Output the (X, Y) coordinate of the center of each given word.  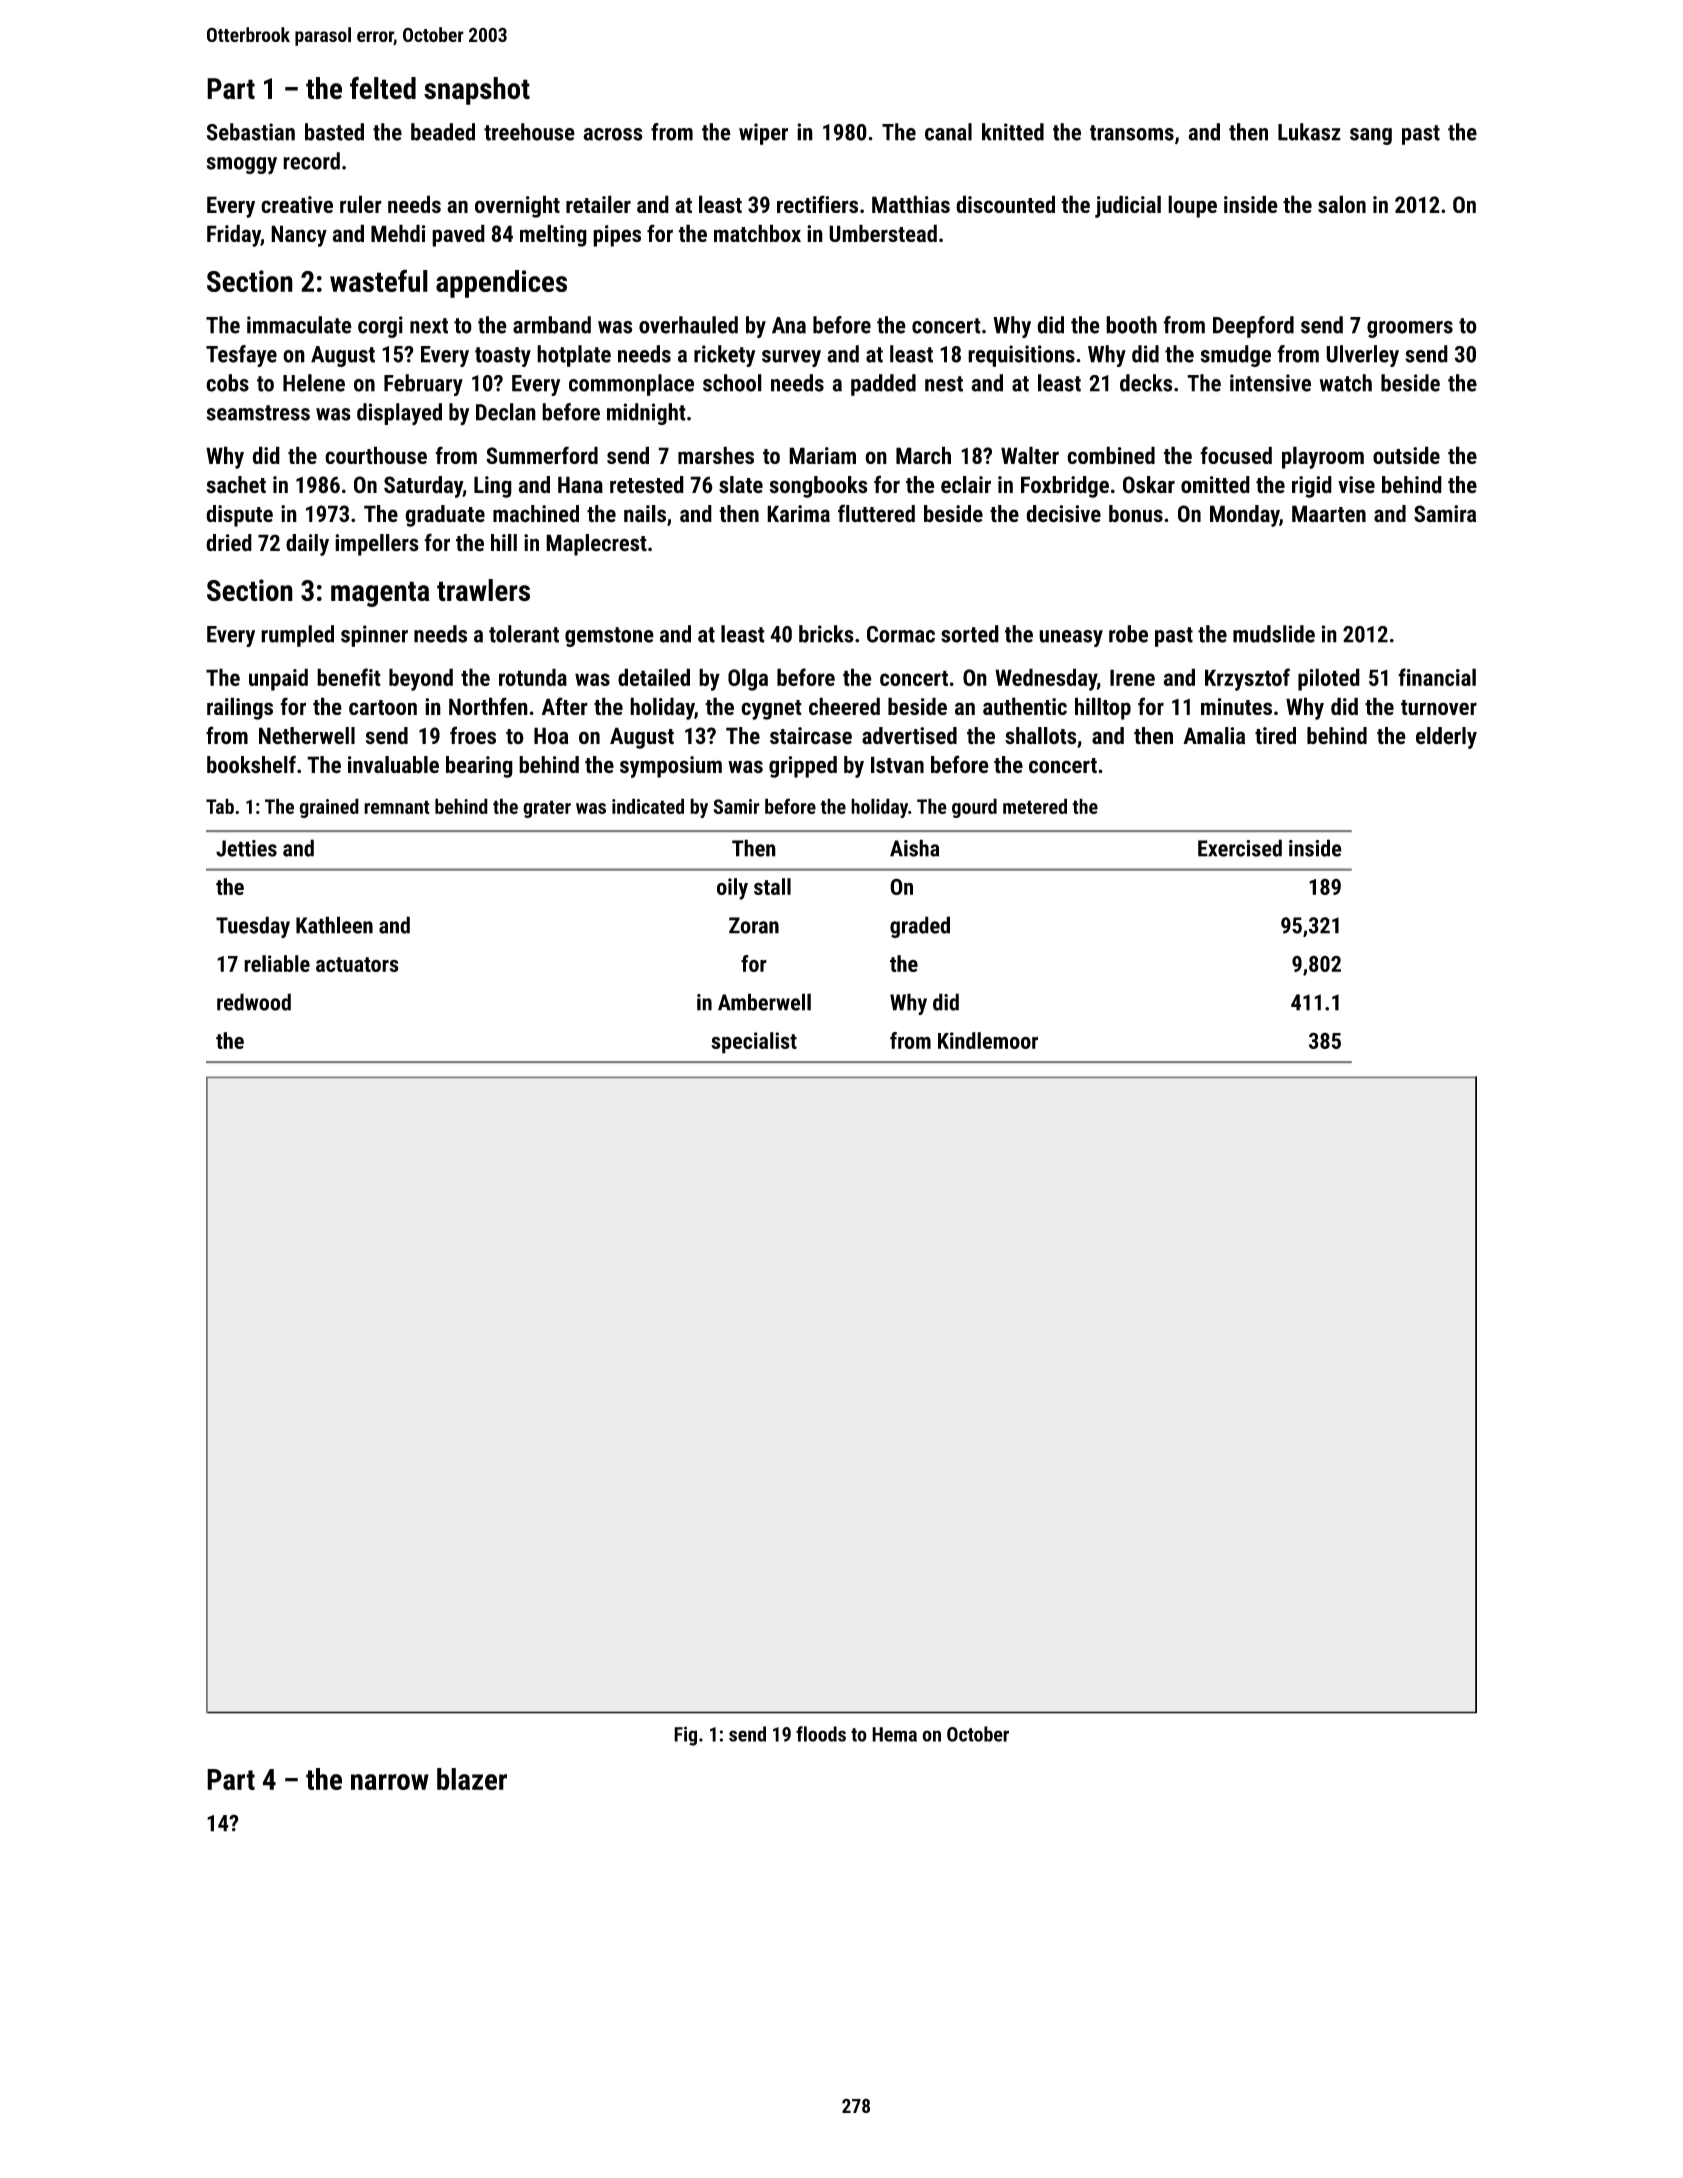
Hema (894, 1734)
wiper (763, 134)
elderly (1446, 738)
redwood (254, 1002)
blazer (472, 1779)
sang (1371, 136)
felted (383, 88)
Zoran (754, 925)
